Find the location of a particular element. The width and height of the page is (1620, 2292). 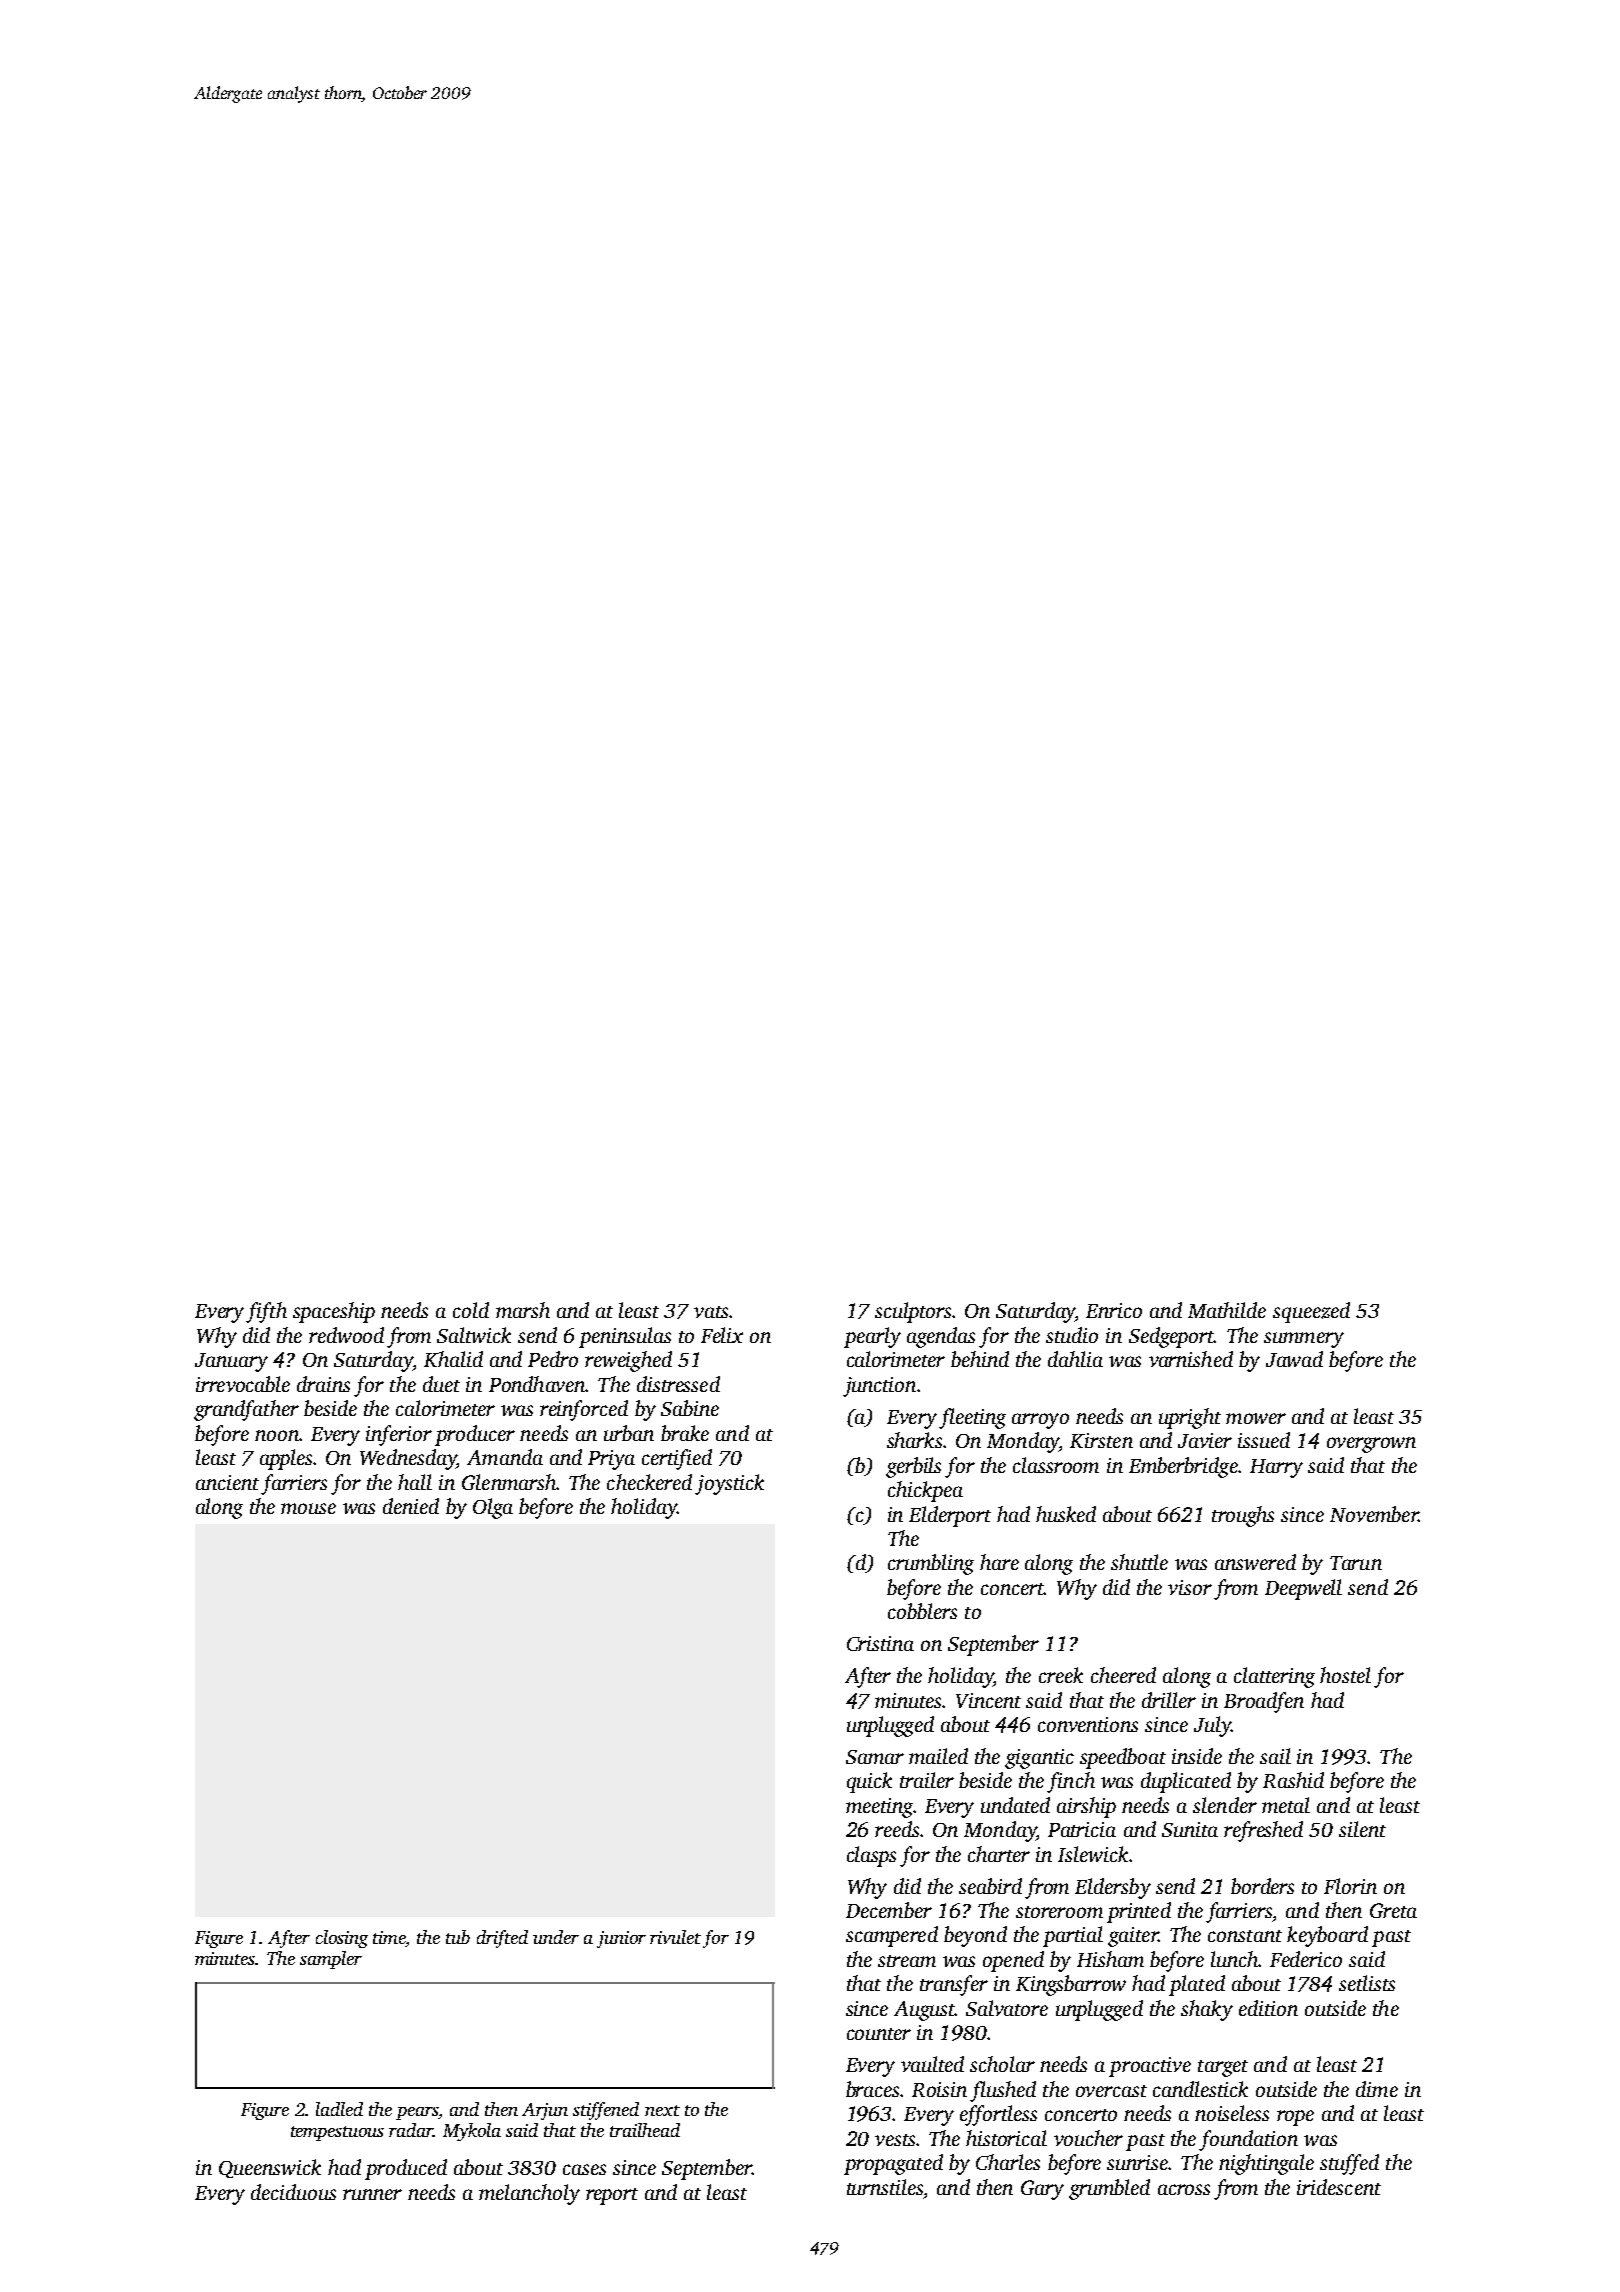

mouse is located at coordinates (308, 1508).
